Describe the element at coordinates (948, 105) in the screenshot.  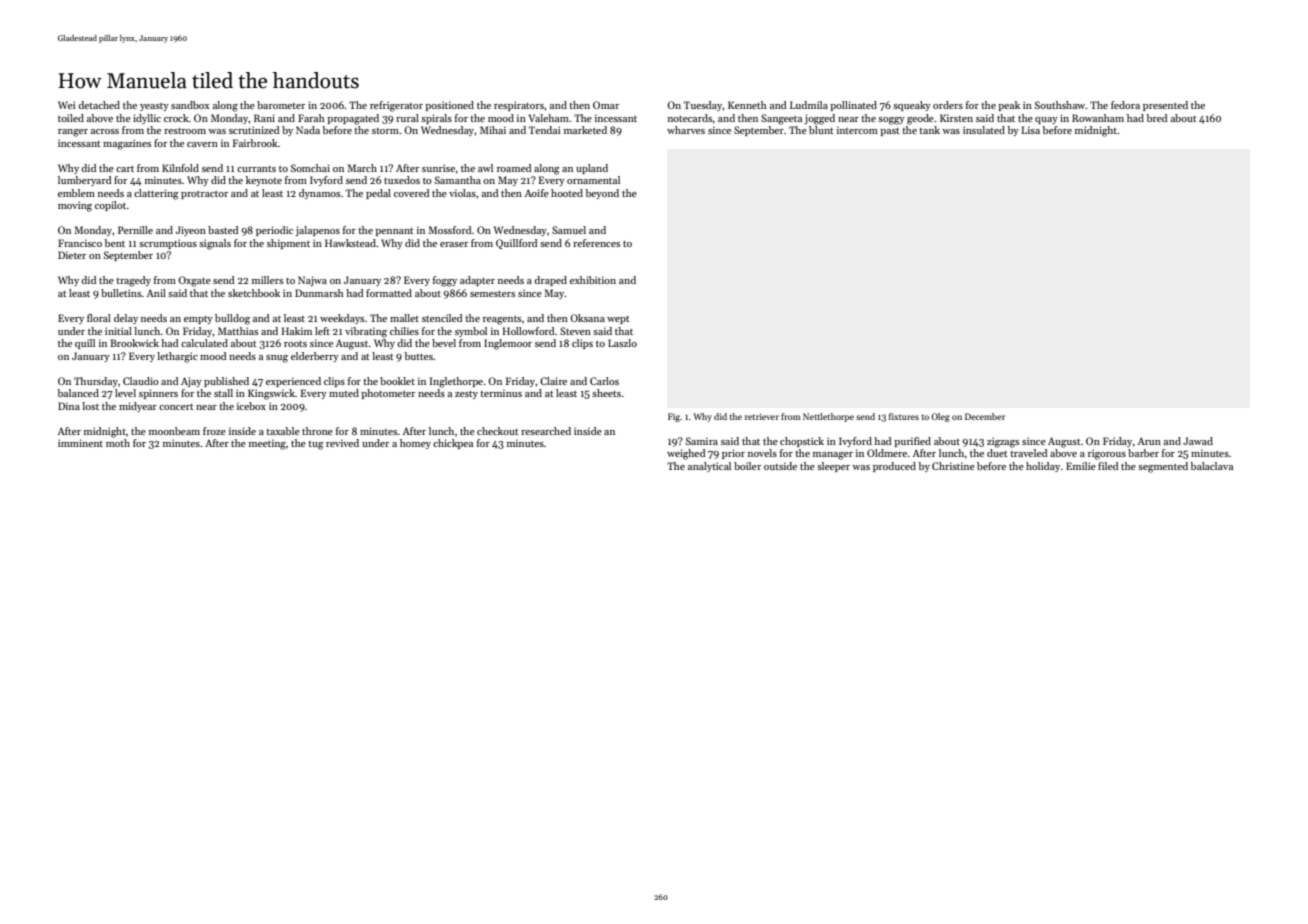
I see `orders` at that location.
